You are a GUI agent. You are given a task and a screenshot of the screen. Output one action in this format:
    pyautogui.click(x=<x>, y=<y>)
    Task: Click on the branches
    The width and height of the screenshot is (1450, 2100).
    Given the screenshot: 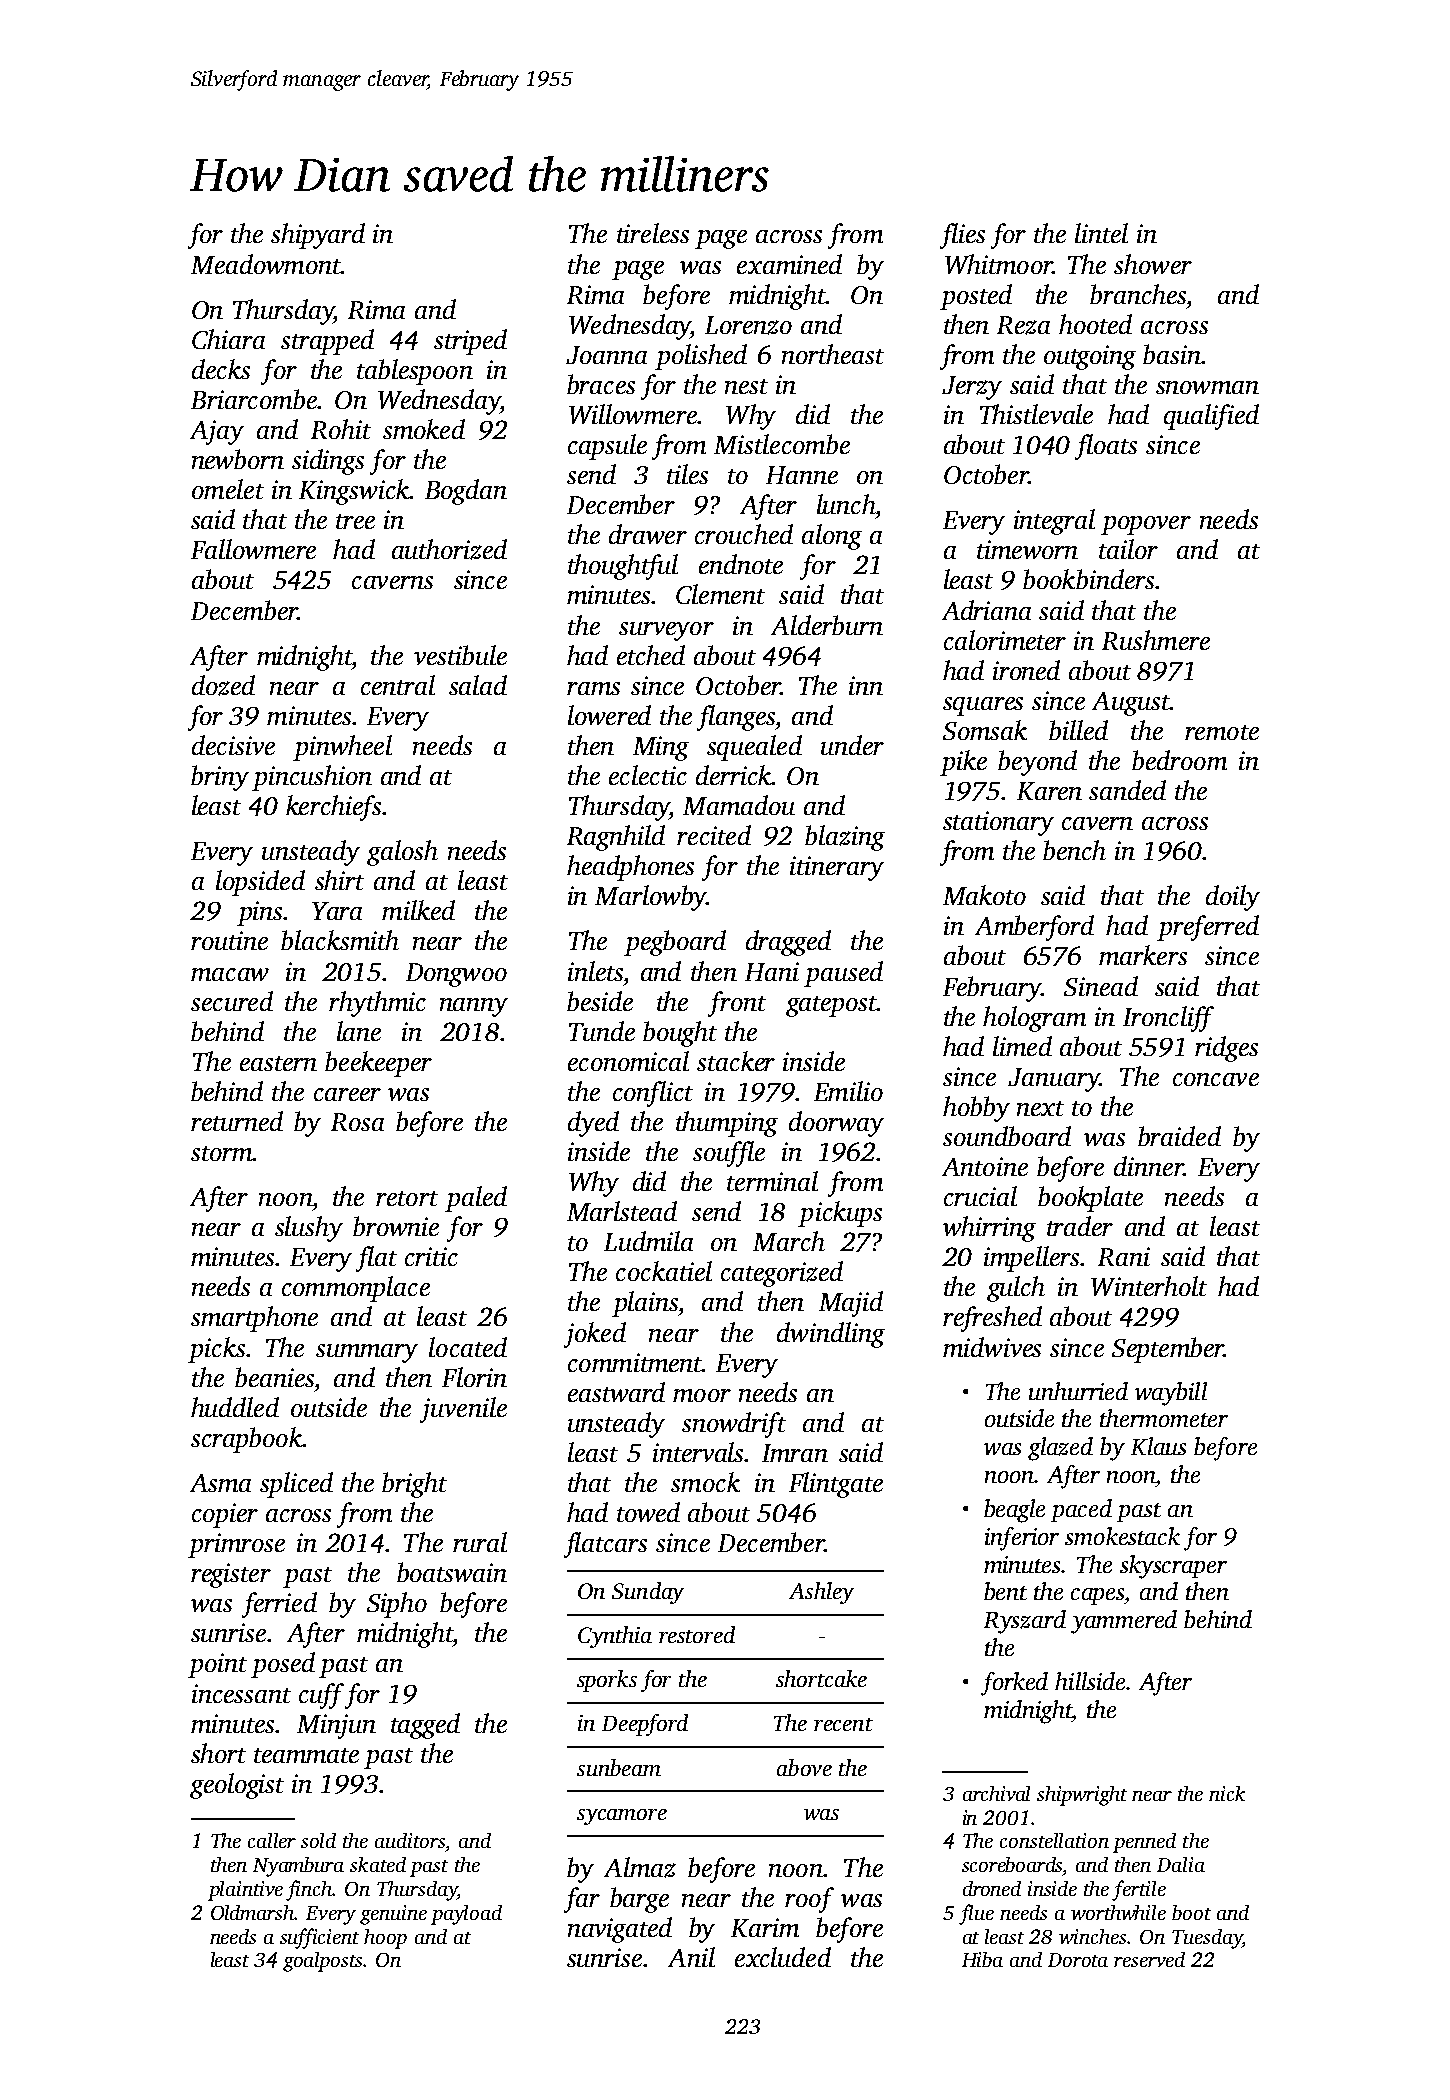 What is the action you would take?
    pyautogui.click(x=1138, y=294)
